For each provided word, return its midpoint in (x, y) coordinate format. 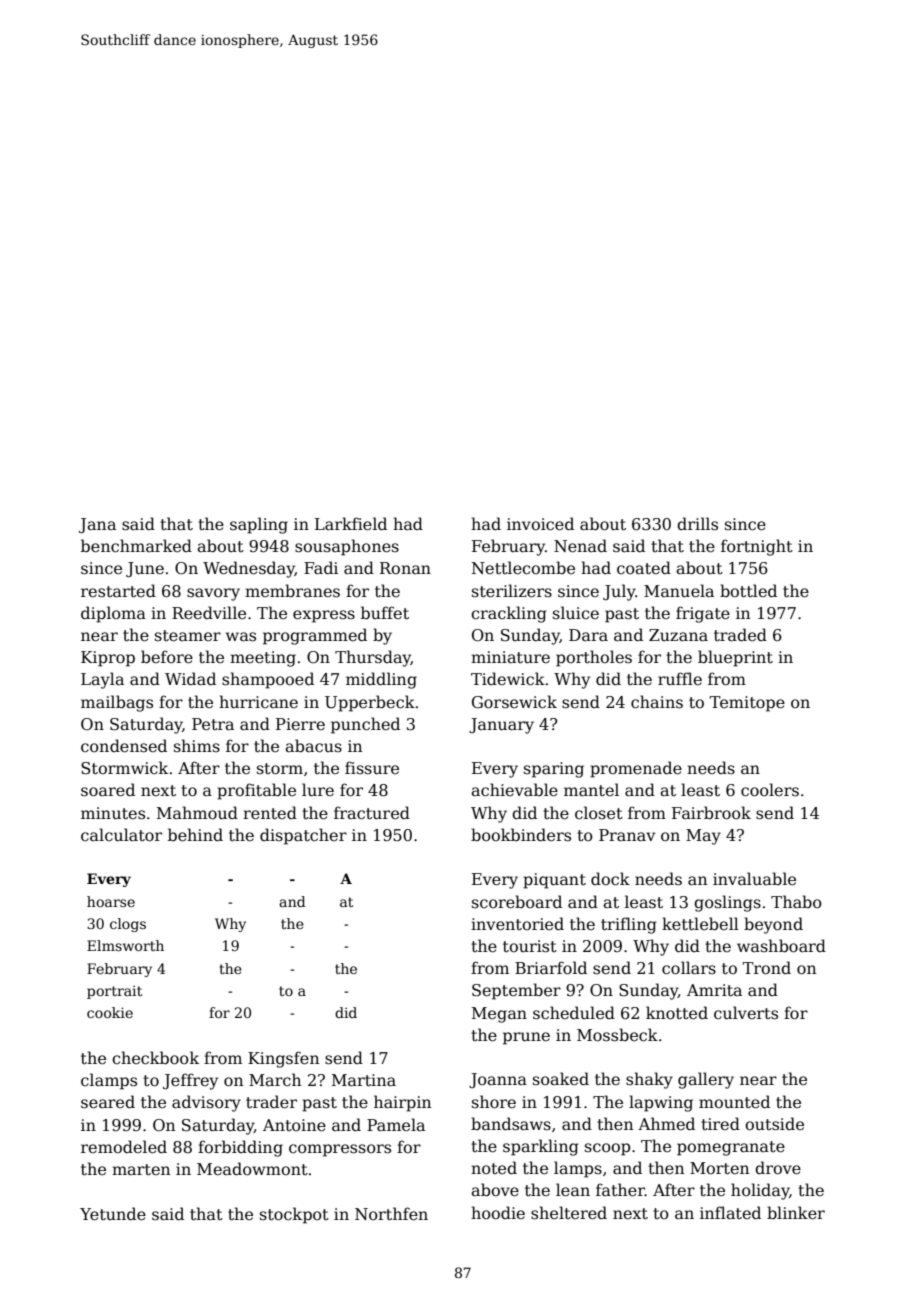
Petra (213, 724)
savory (213, 594)
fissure (372, 767)
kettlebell (700, 924)
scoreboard (517, 902)
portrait (114, 992)
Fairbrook (711, 813)
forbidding (240, 1148)
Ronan (405, 568)
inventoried (517, 924)
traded (740, 635)
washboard (781, 946)
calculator (121, 835)
